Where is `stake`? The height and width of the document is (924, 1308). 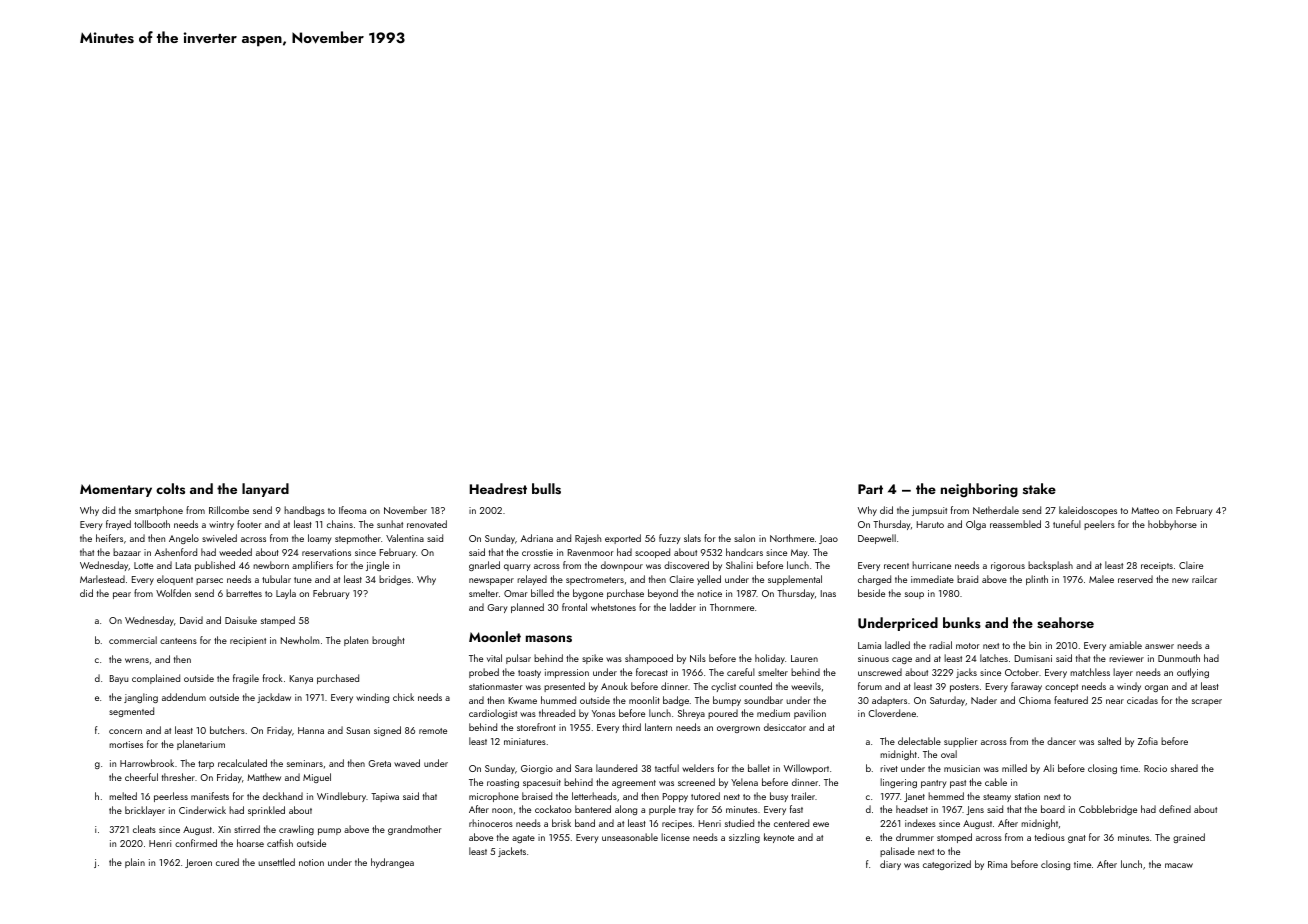 stake is located at coordinates (1039, 488).
